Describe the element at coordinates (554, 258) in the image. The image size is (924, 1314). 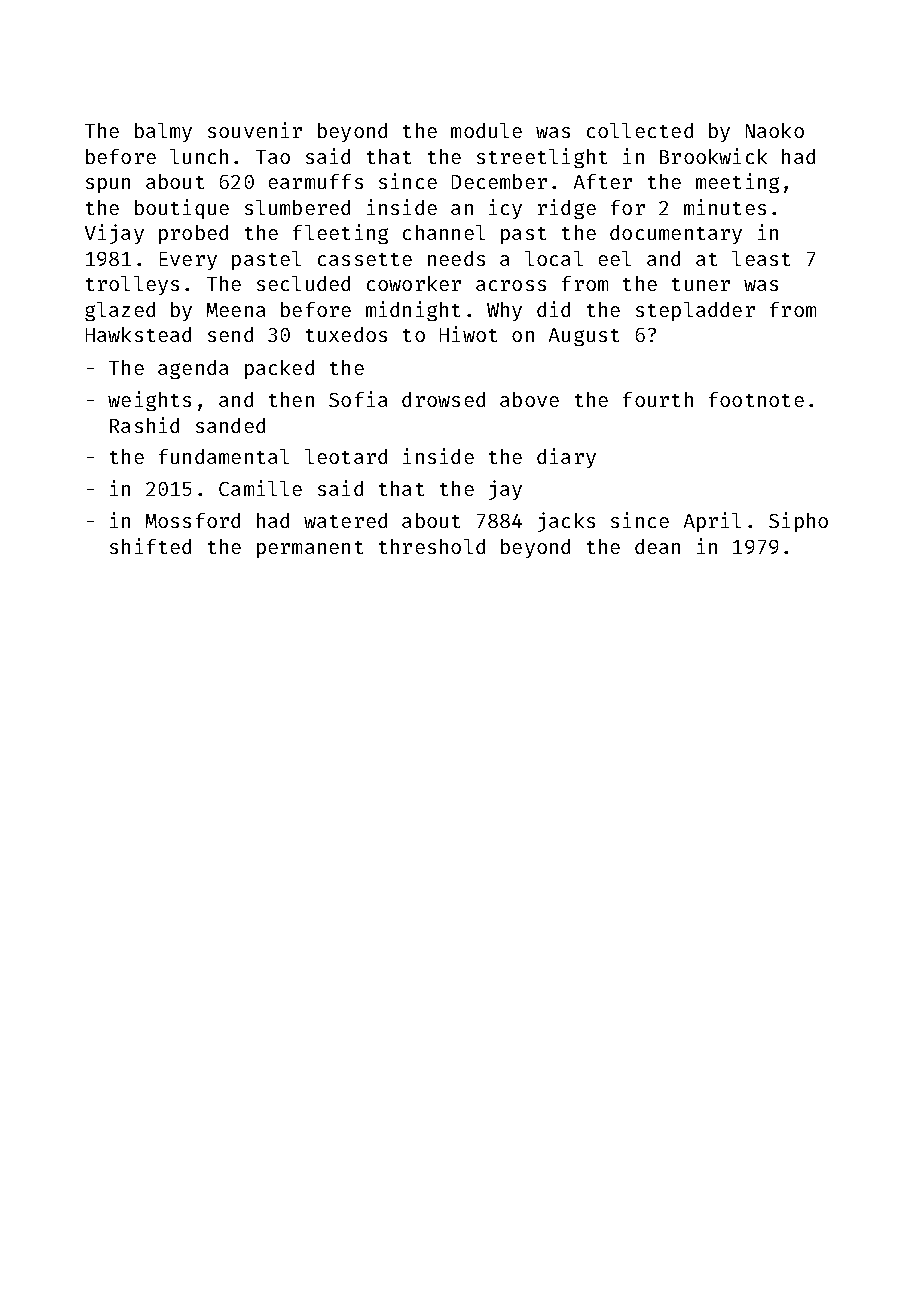
I see `local` at that location.
